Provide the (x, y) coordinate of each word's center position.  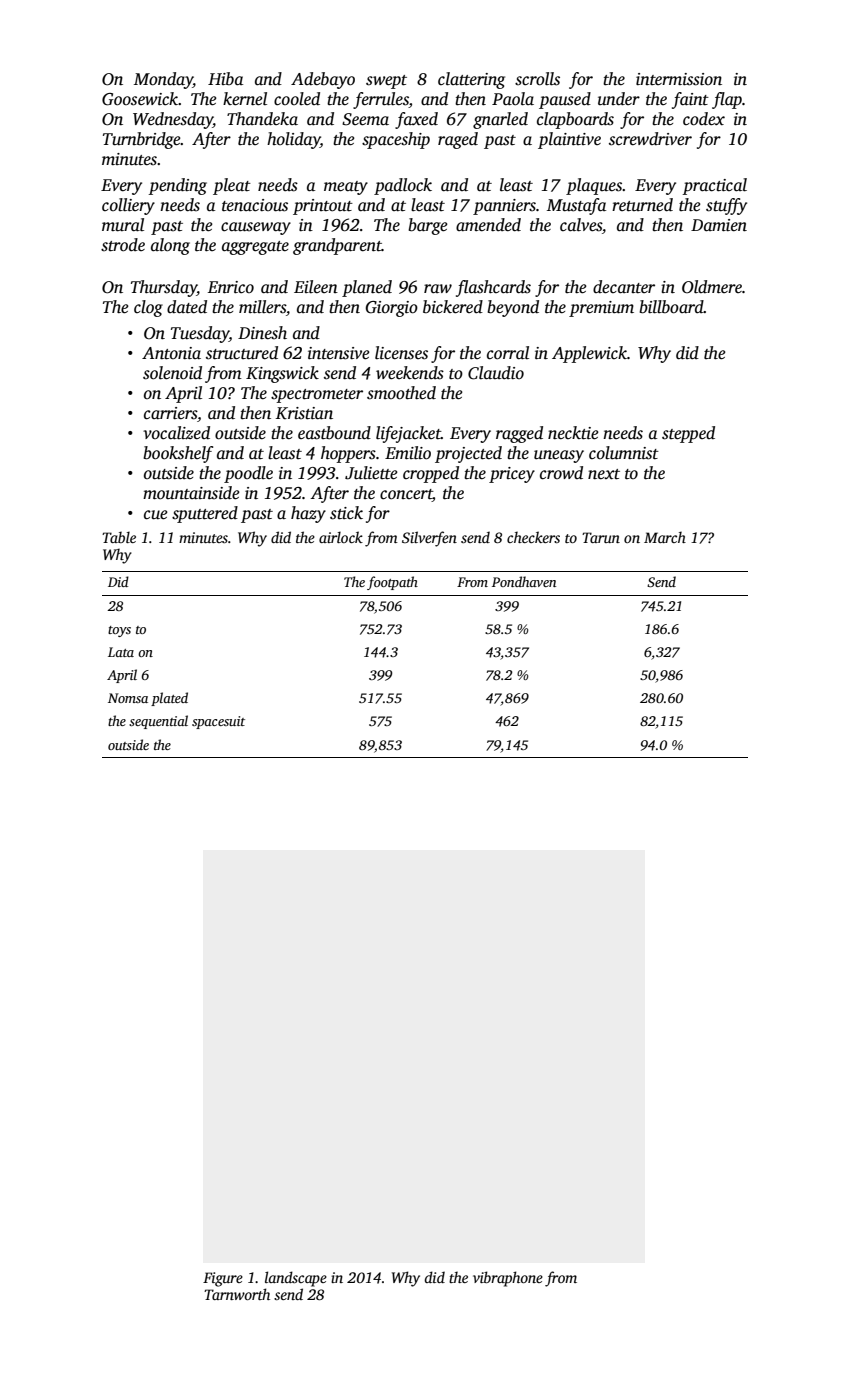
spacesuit (218, 722)
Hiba (225, 79)
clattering (471, 80)
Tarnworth (237, 1294)
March (665, 537)
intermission (679, 79)
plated (169, 699)
